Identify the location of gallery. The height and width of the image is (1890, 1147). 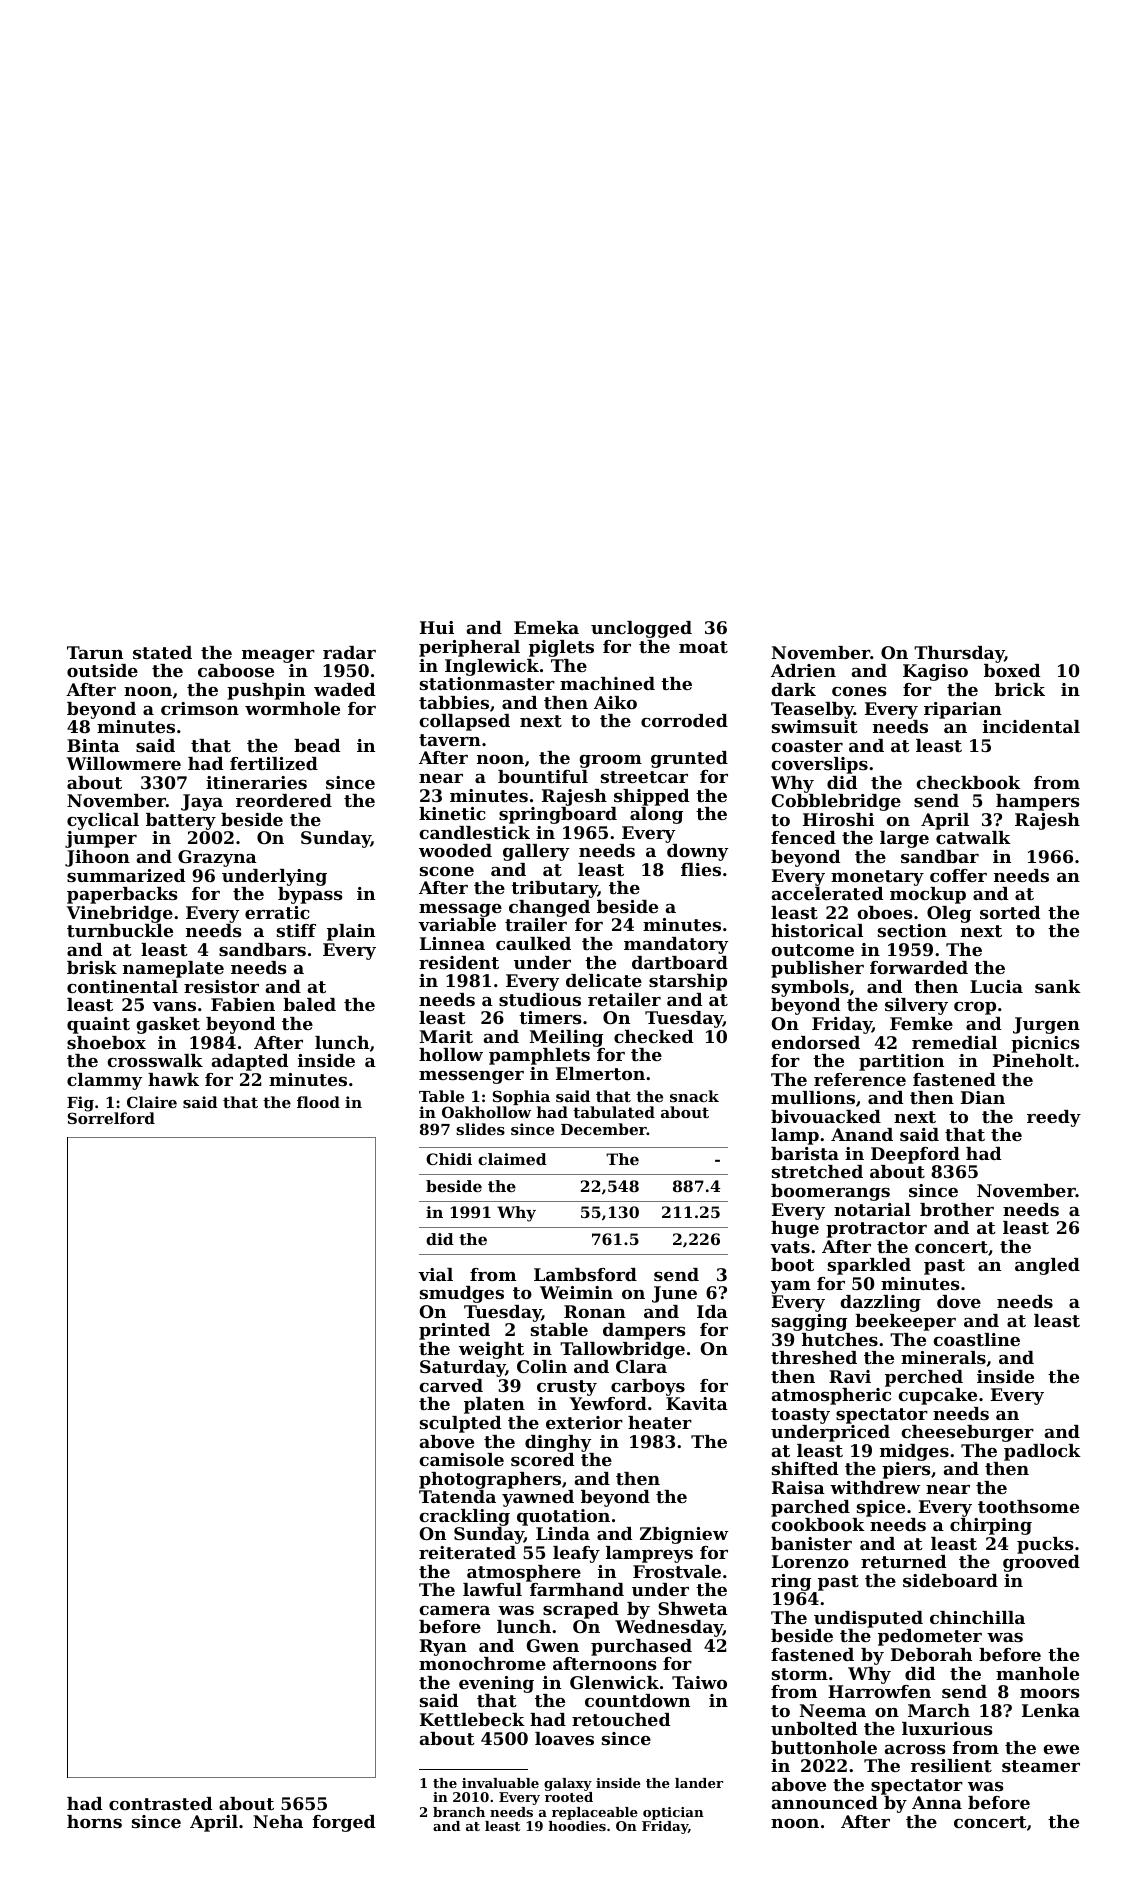
(536, 852).
